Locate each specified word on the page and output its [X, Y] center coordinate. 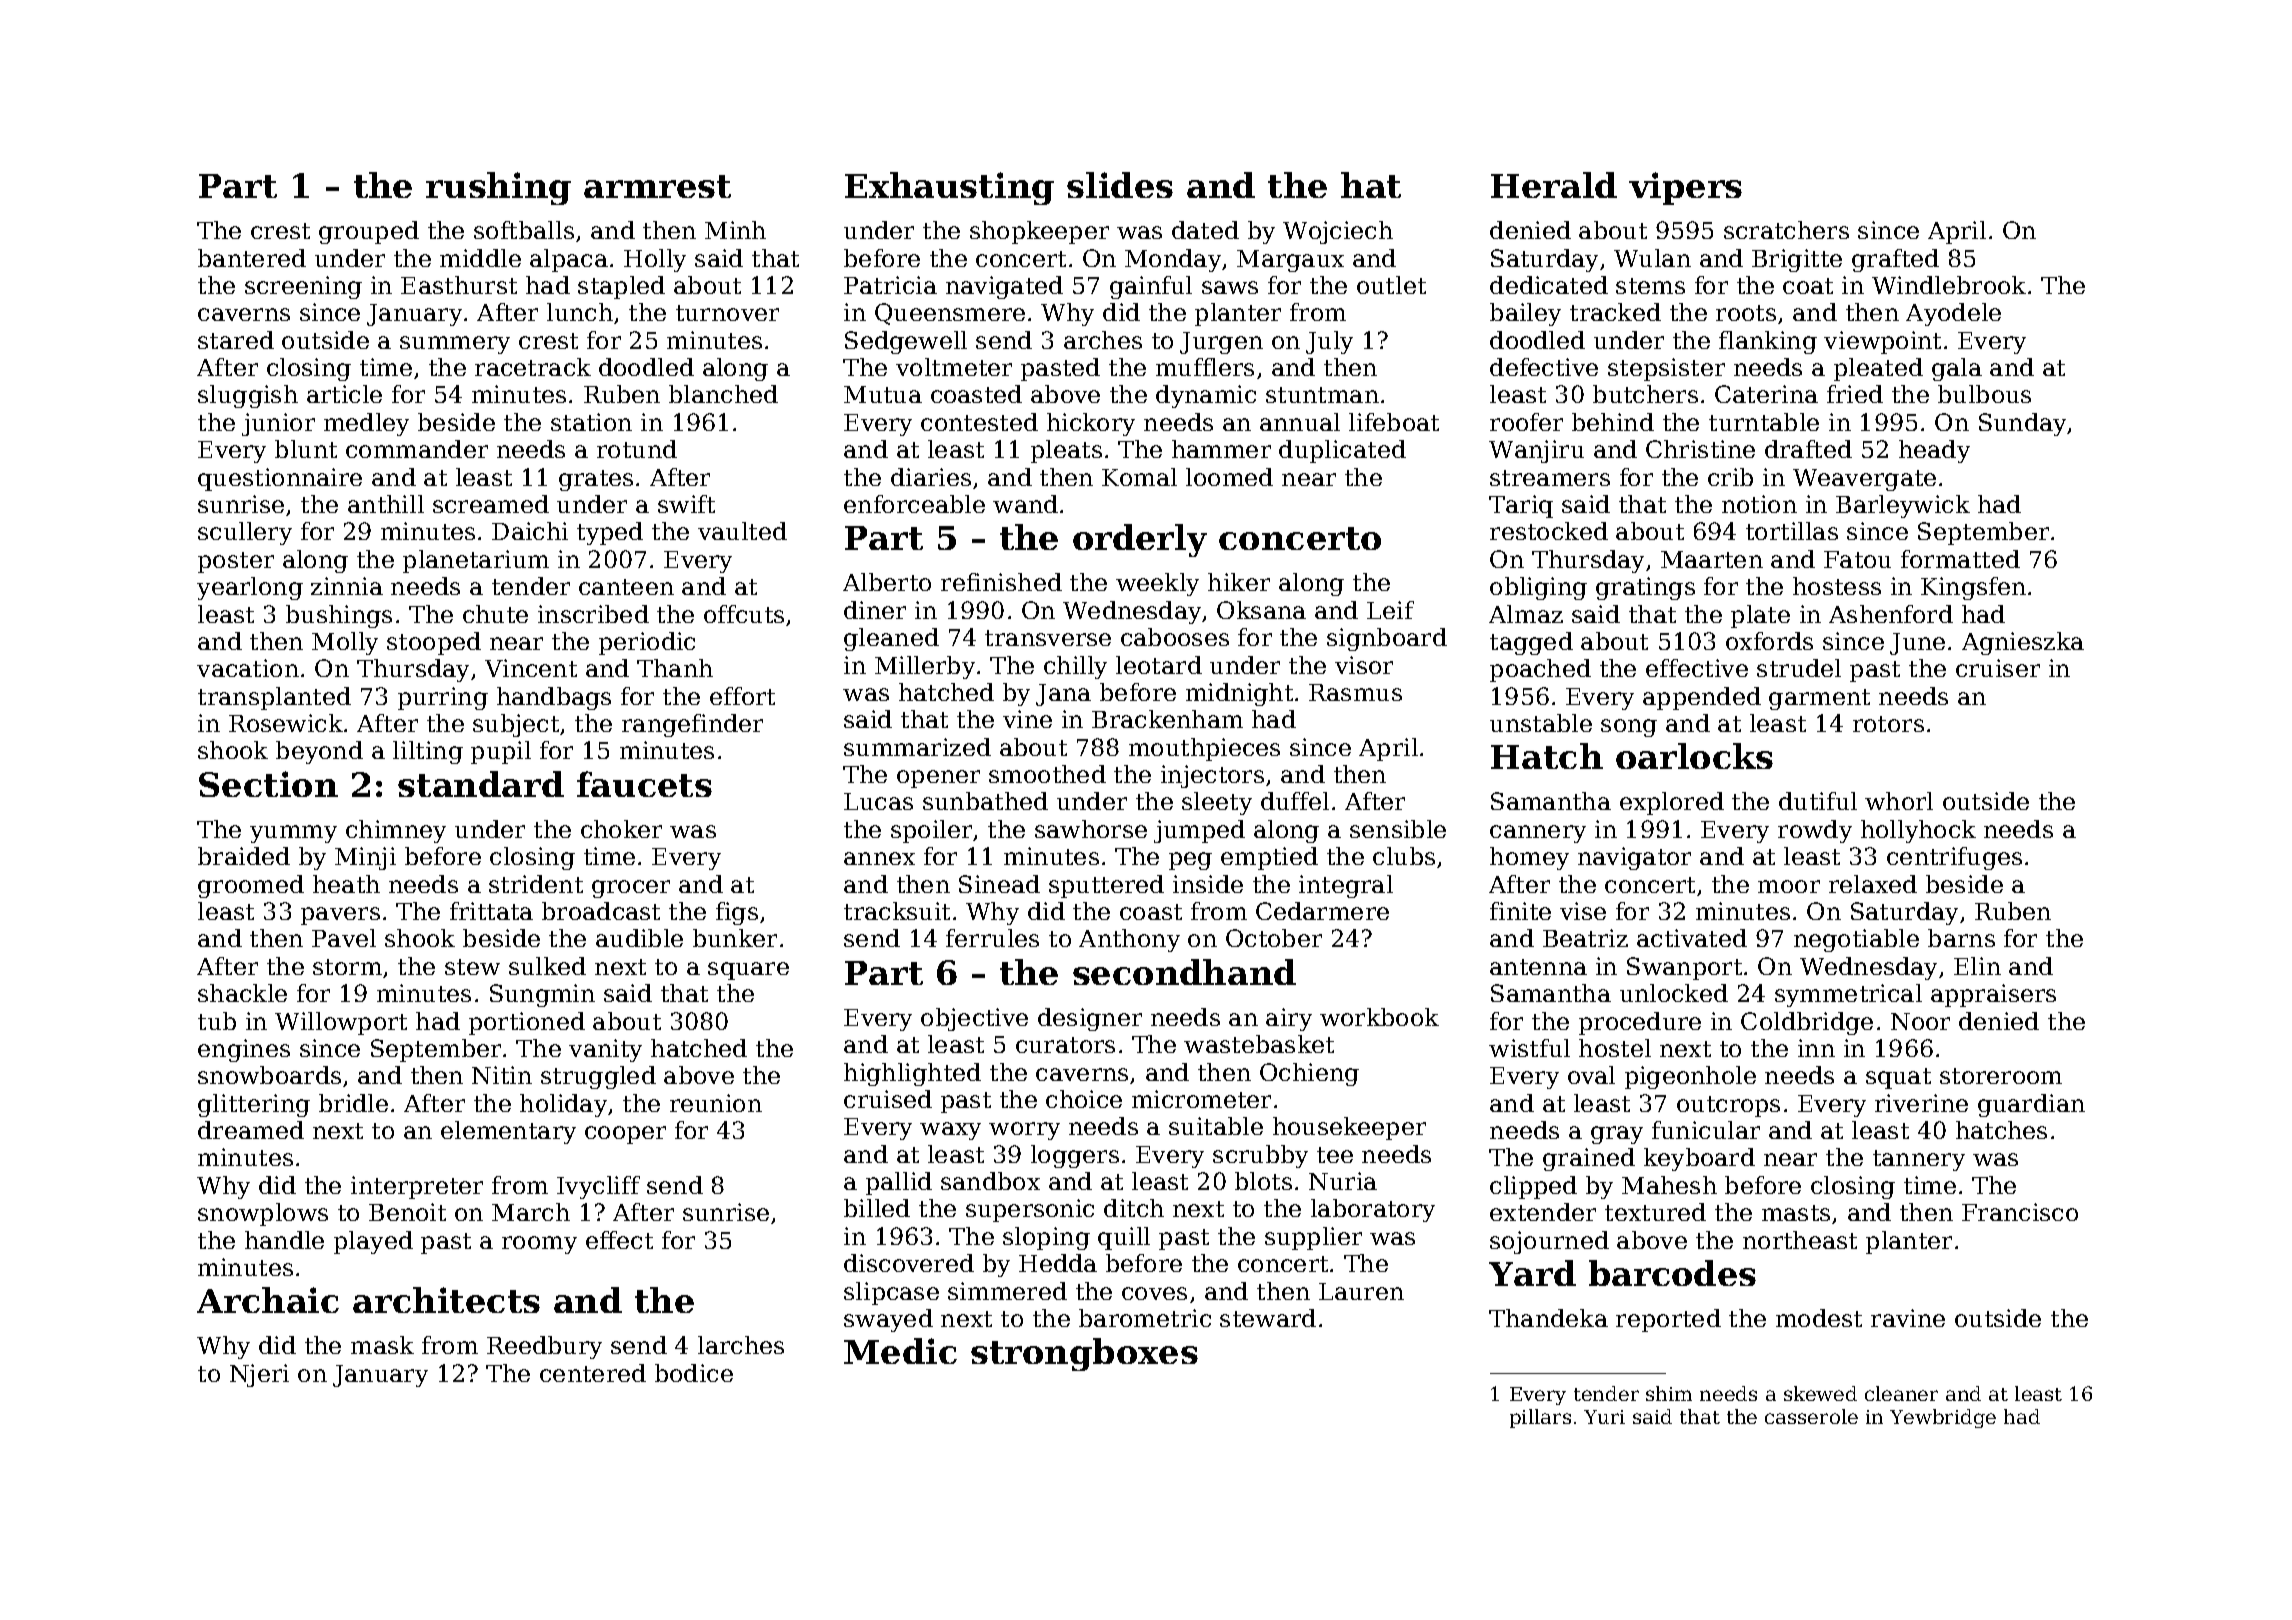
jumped [1199, 831]
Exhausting [949, 188]
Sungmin [542, 995]
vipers [1685, 188]
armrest [657, 186]
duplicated [1342, 451]
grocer [631, 889]
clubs [1404, 856]
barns [1961, 938]
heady [1934, 451]
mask [382, 1345]
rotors [1888, 724]
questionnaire [280, 479]
